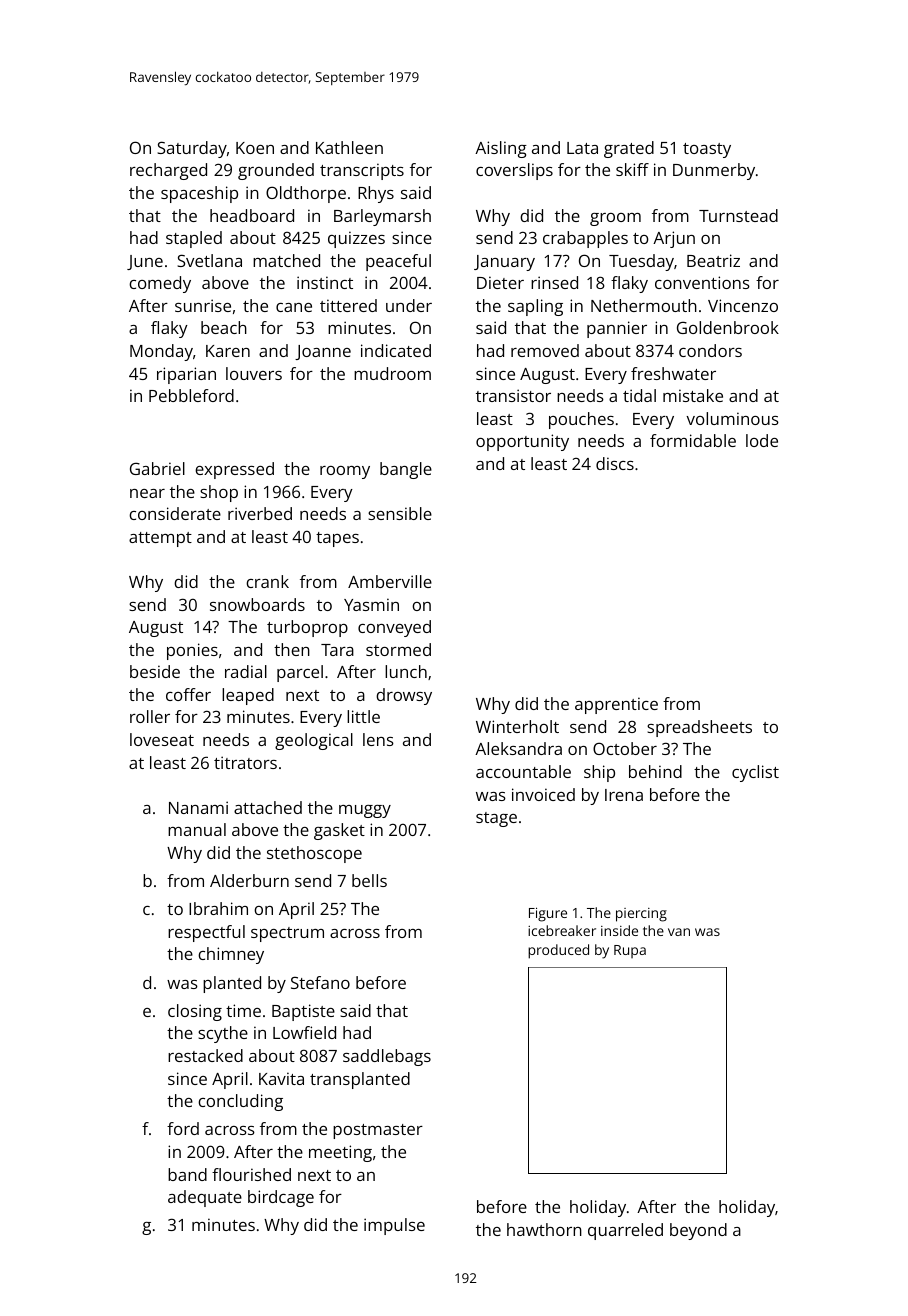  Describe the element at coordinates (544, 1229) in the screenshot. I see `hawthorn` at that location.
